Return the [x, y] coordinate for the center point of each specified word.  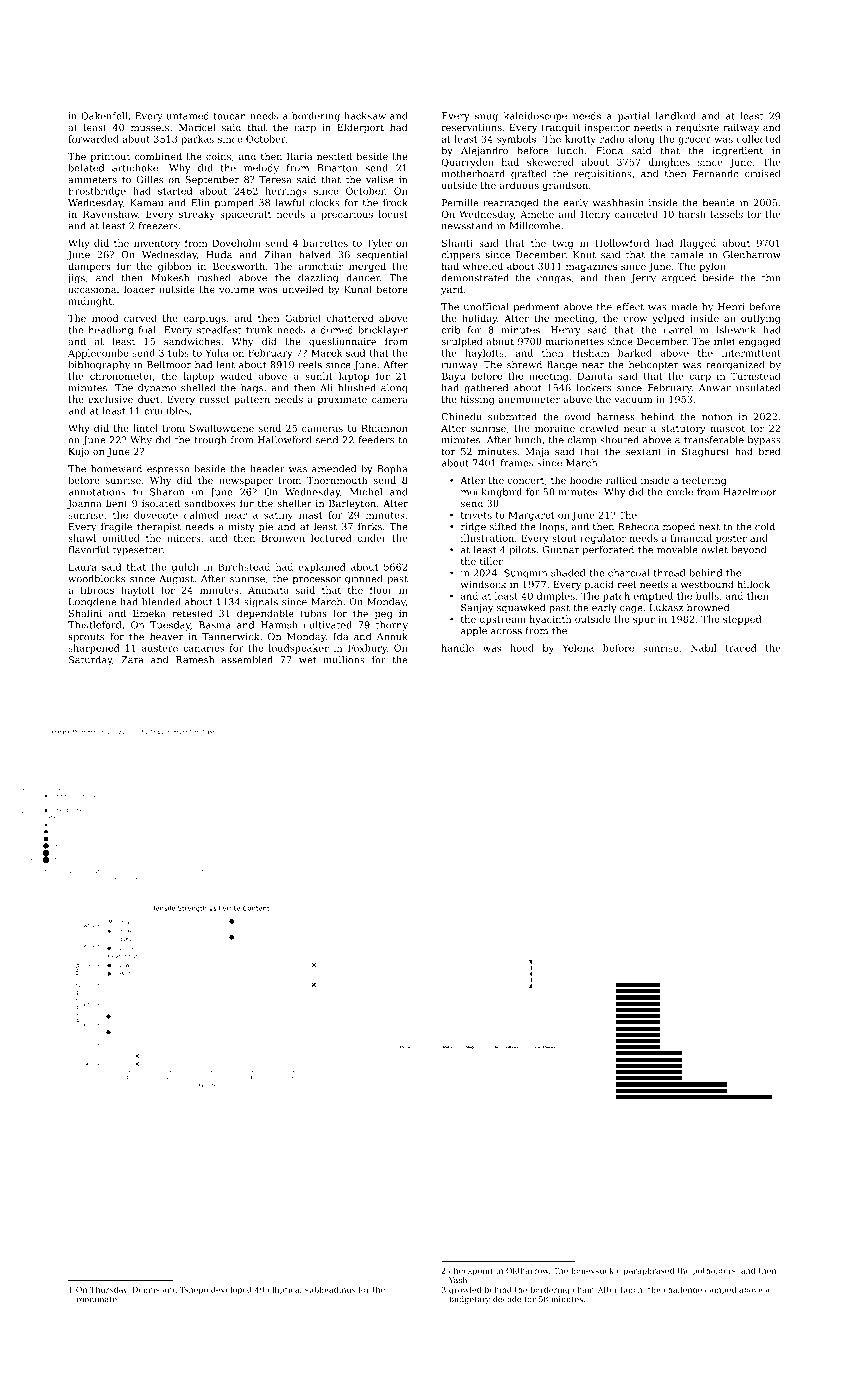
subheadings [330, 1290]
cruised [762, 174]
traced [741, 648]
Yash [458, 1280]
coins [218, 156]
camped [720, 1290]
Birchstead [244, 567]
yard [452, 290]
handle [457, 648]
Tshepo [194, 1290]
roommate [96, 1299]
